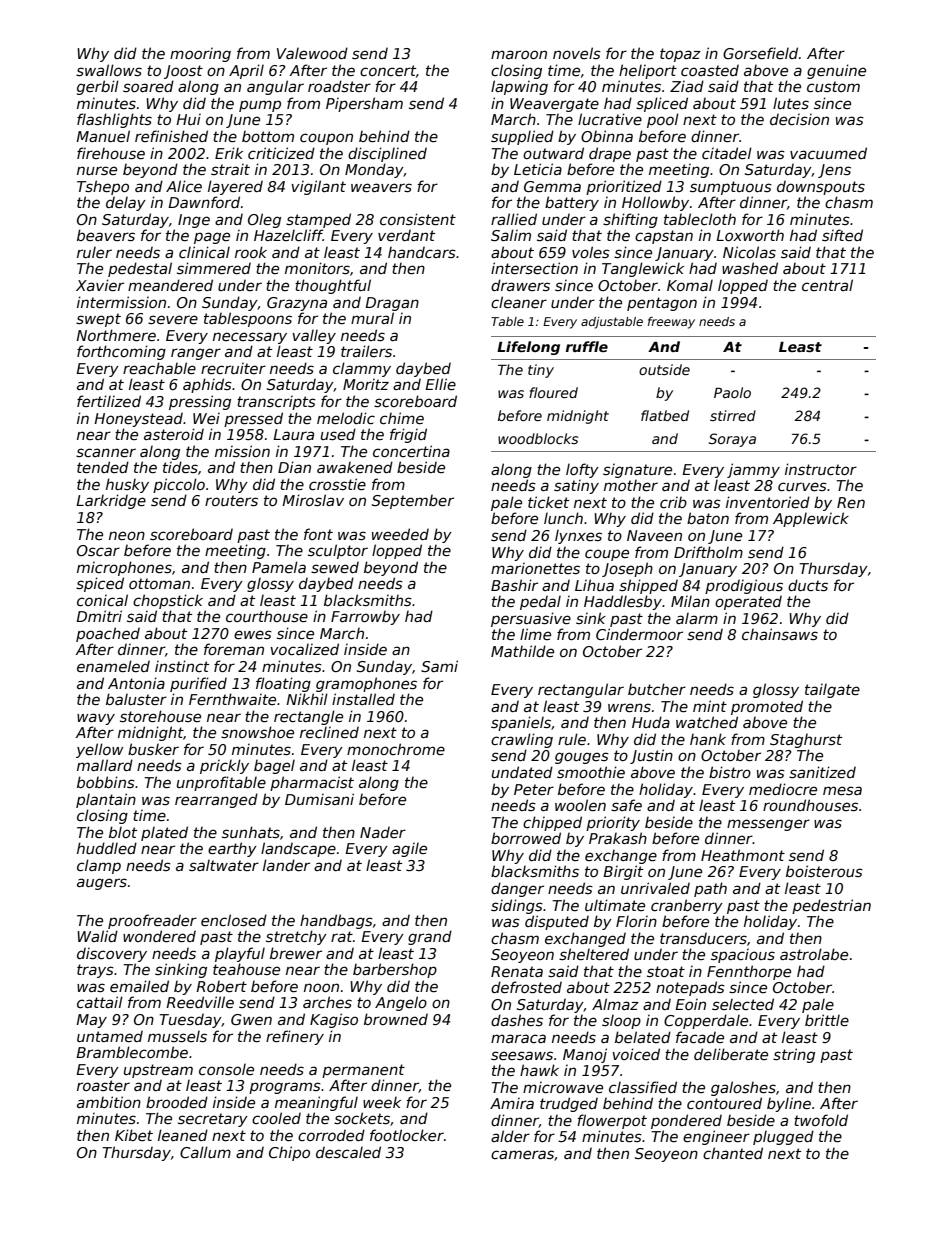 Image resolution: width=952 pixels, height=1233 pixels. Describe the element at coordinates (127, 535) in the image. I see `neon` at that location.
